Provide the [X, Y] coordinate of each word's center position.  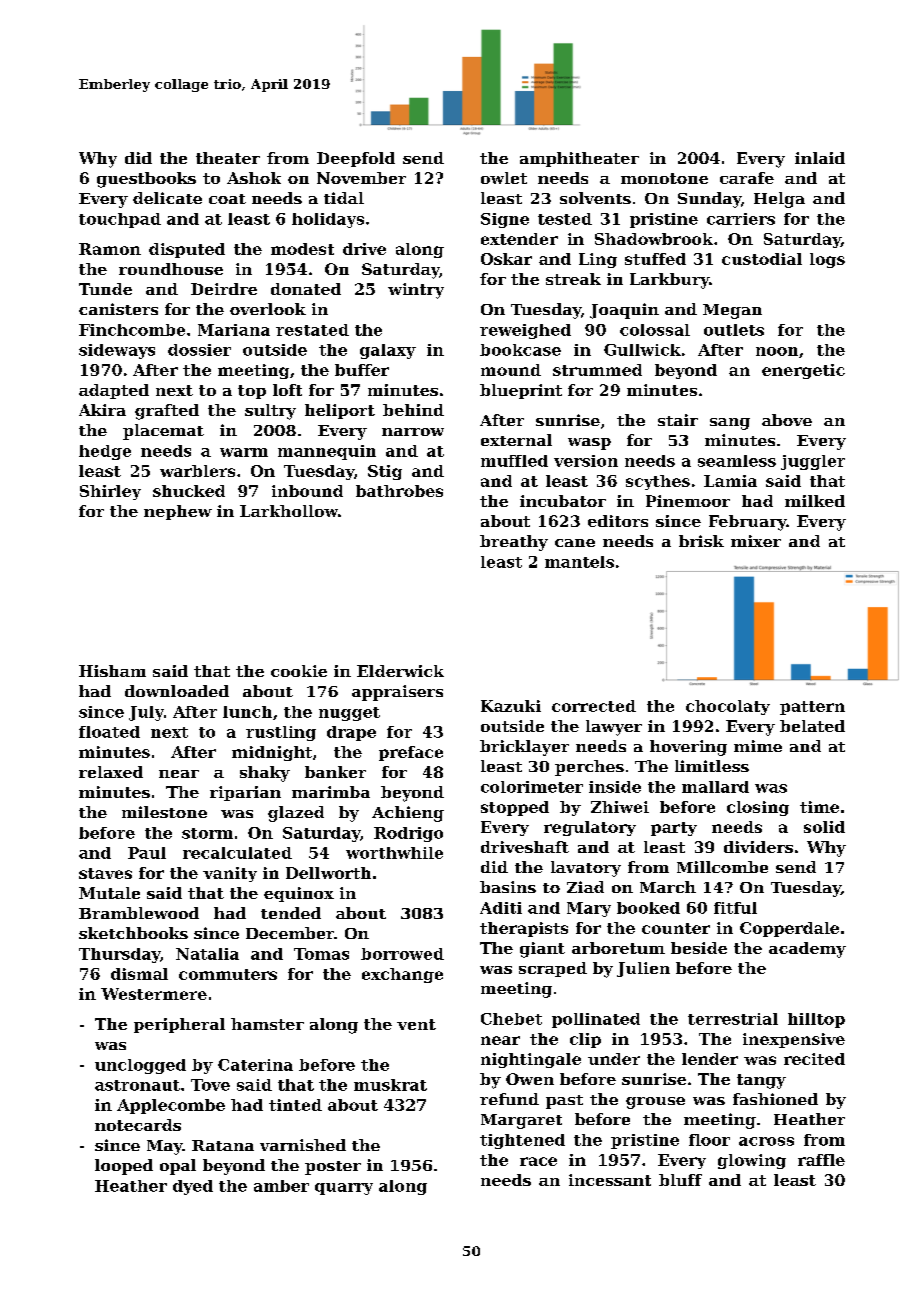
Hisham [112, 671]
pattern [812, 708]
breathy [514, 543]
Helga [779, 200]
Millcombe [722, 867]
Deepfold [356, 159]
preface [411, 753]
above [787, 420]
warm [244, 452]
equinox [299, 894]
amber [281, 1186]
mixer [756, 541]
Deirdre [224, 289]
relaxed [111, 772]
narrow [413, 432]
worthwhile [394, 853]
